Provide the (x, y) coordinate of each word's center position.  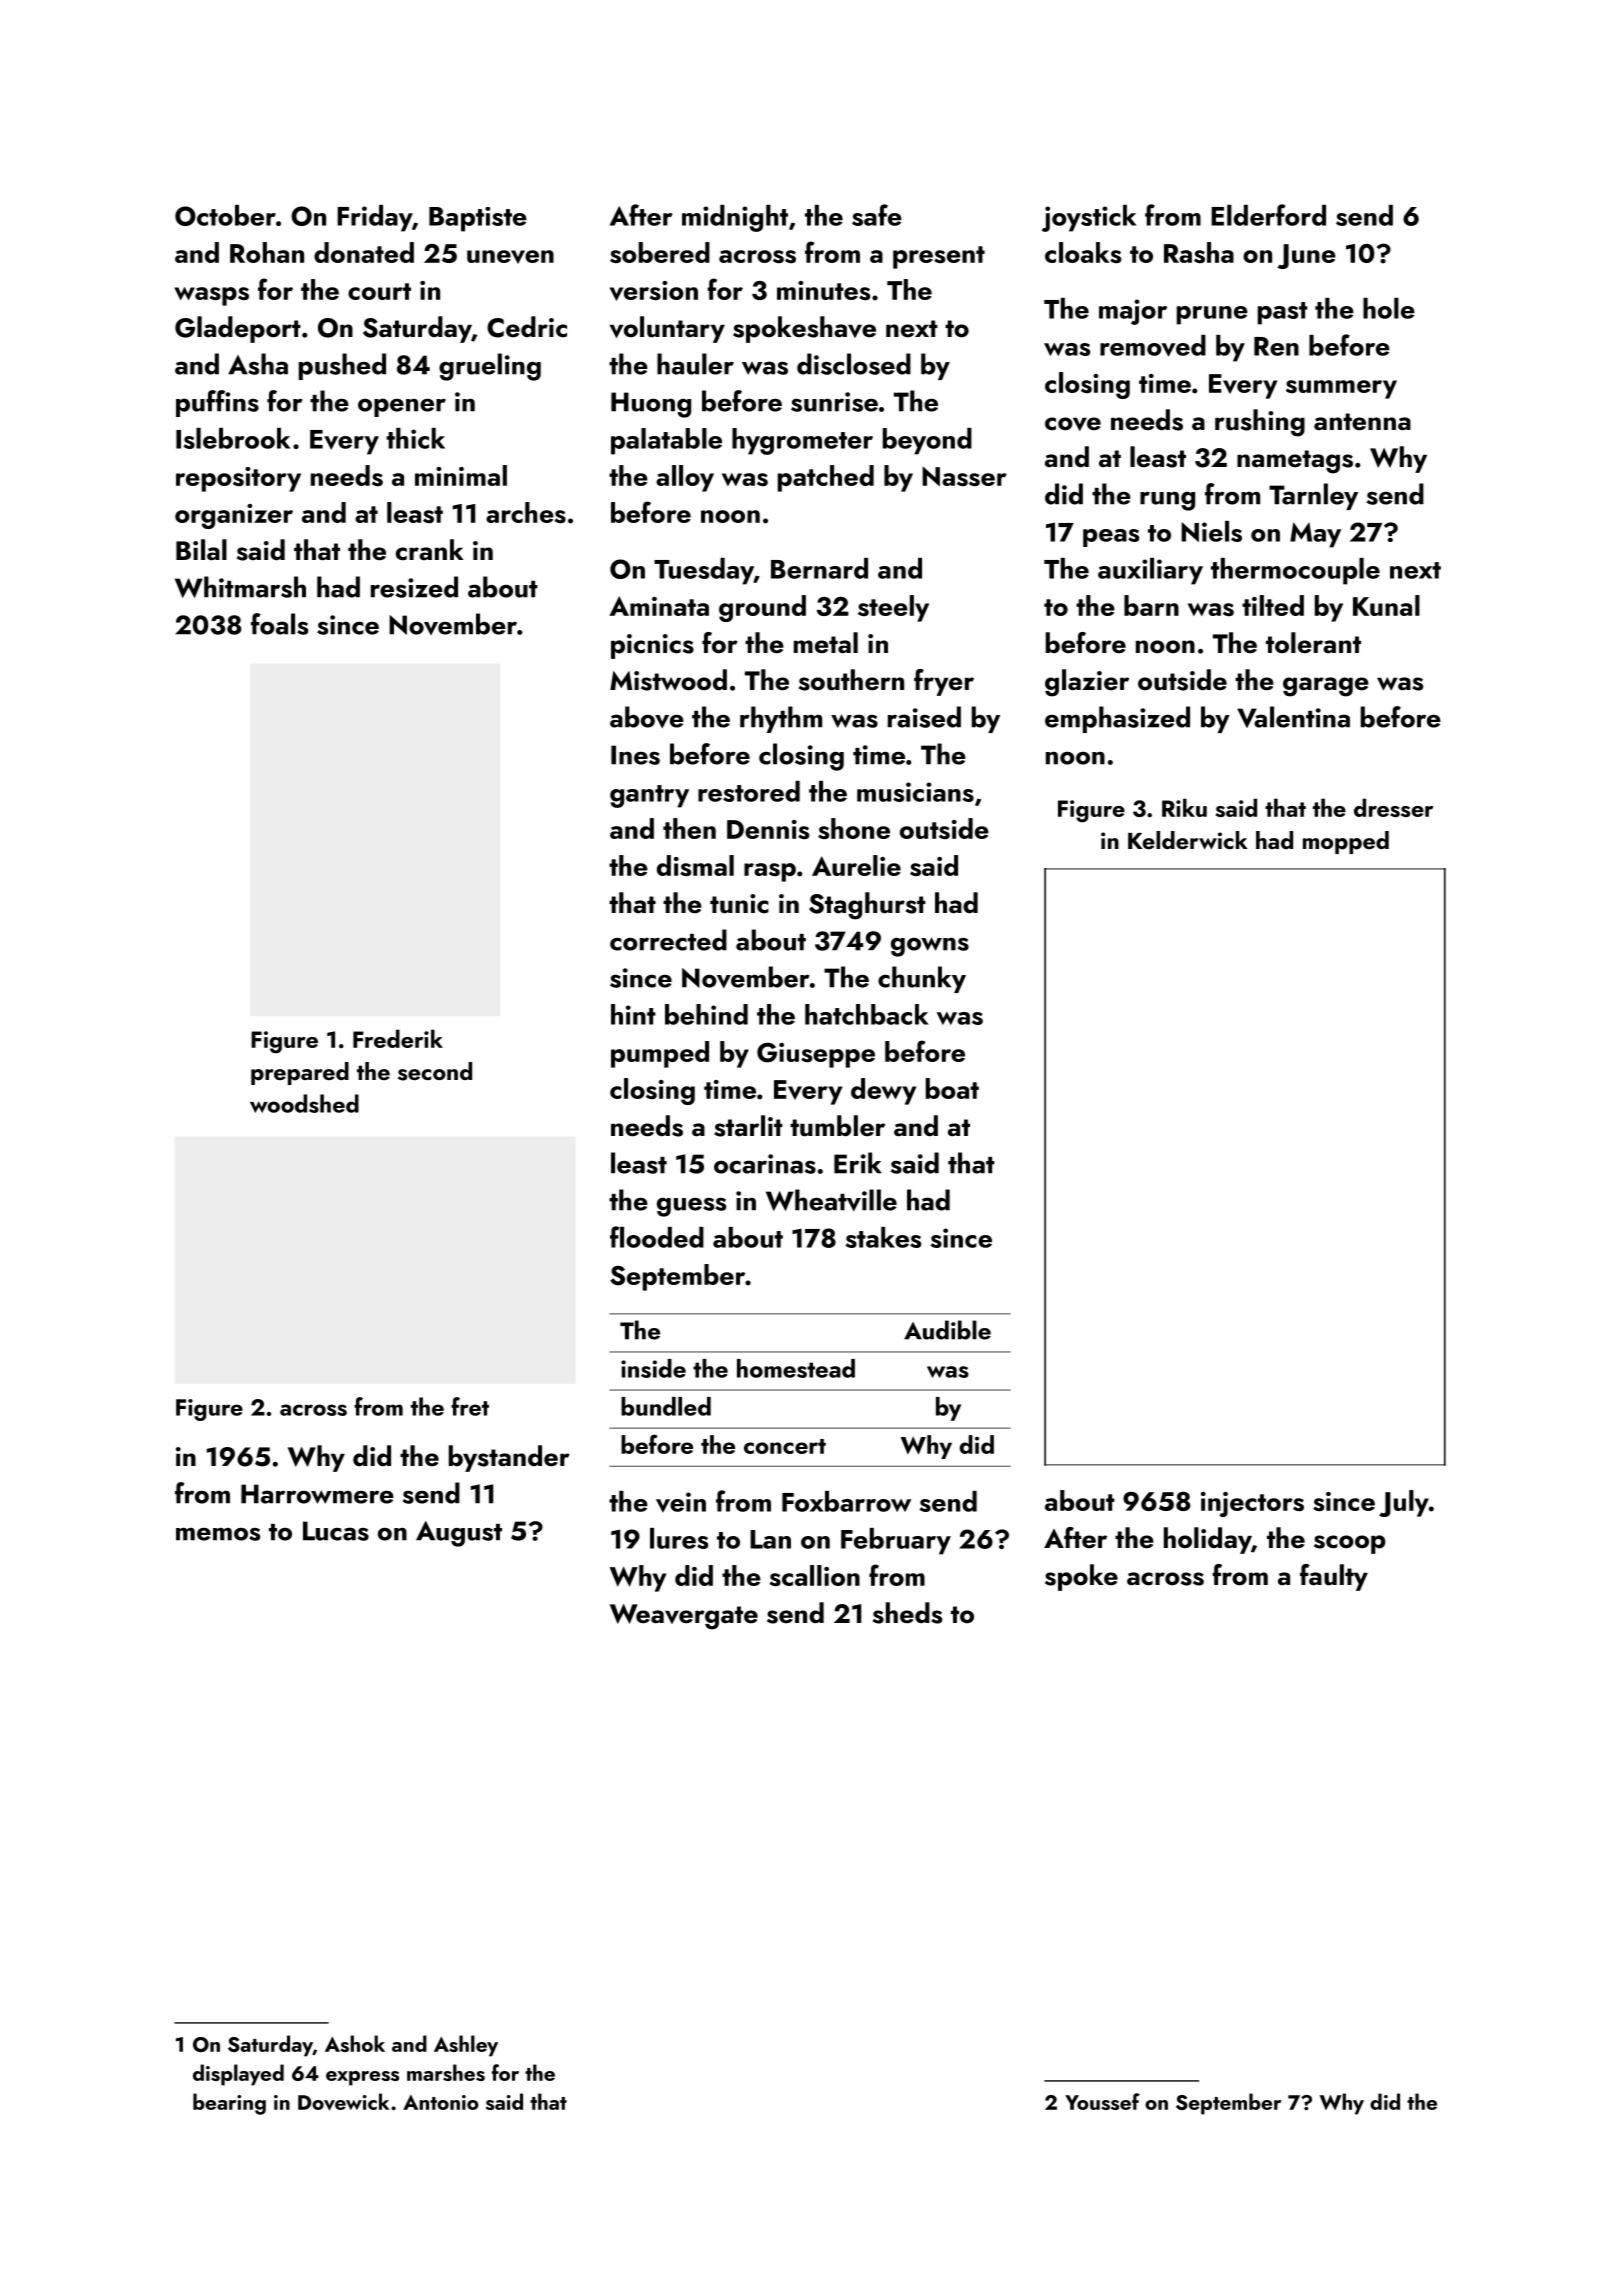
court (379, 291)
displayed (238, 2075)
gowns (930, 947)
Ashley (466, 2046)
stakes (883, 1237)
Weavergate (684, 1617)
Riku (1184, 807)
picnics (652, 646)
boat (952, 1088)
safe (877, 215)
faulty (1334, 1577)
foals (279, 624)
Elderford (1268, 215)
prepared (300, 1073)
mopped (1346, 842)
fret (470, 1406)
